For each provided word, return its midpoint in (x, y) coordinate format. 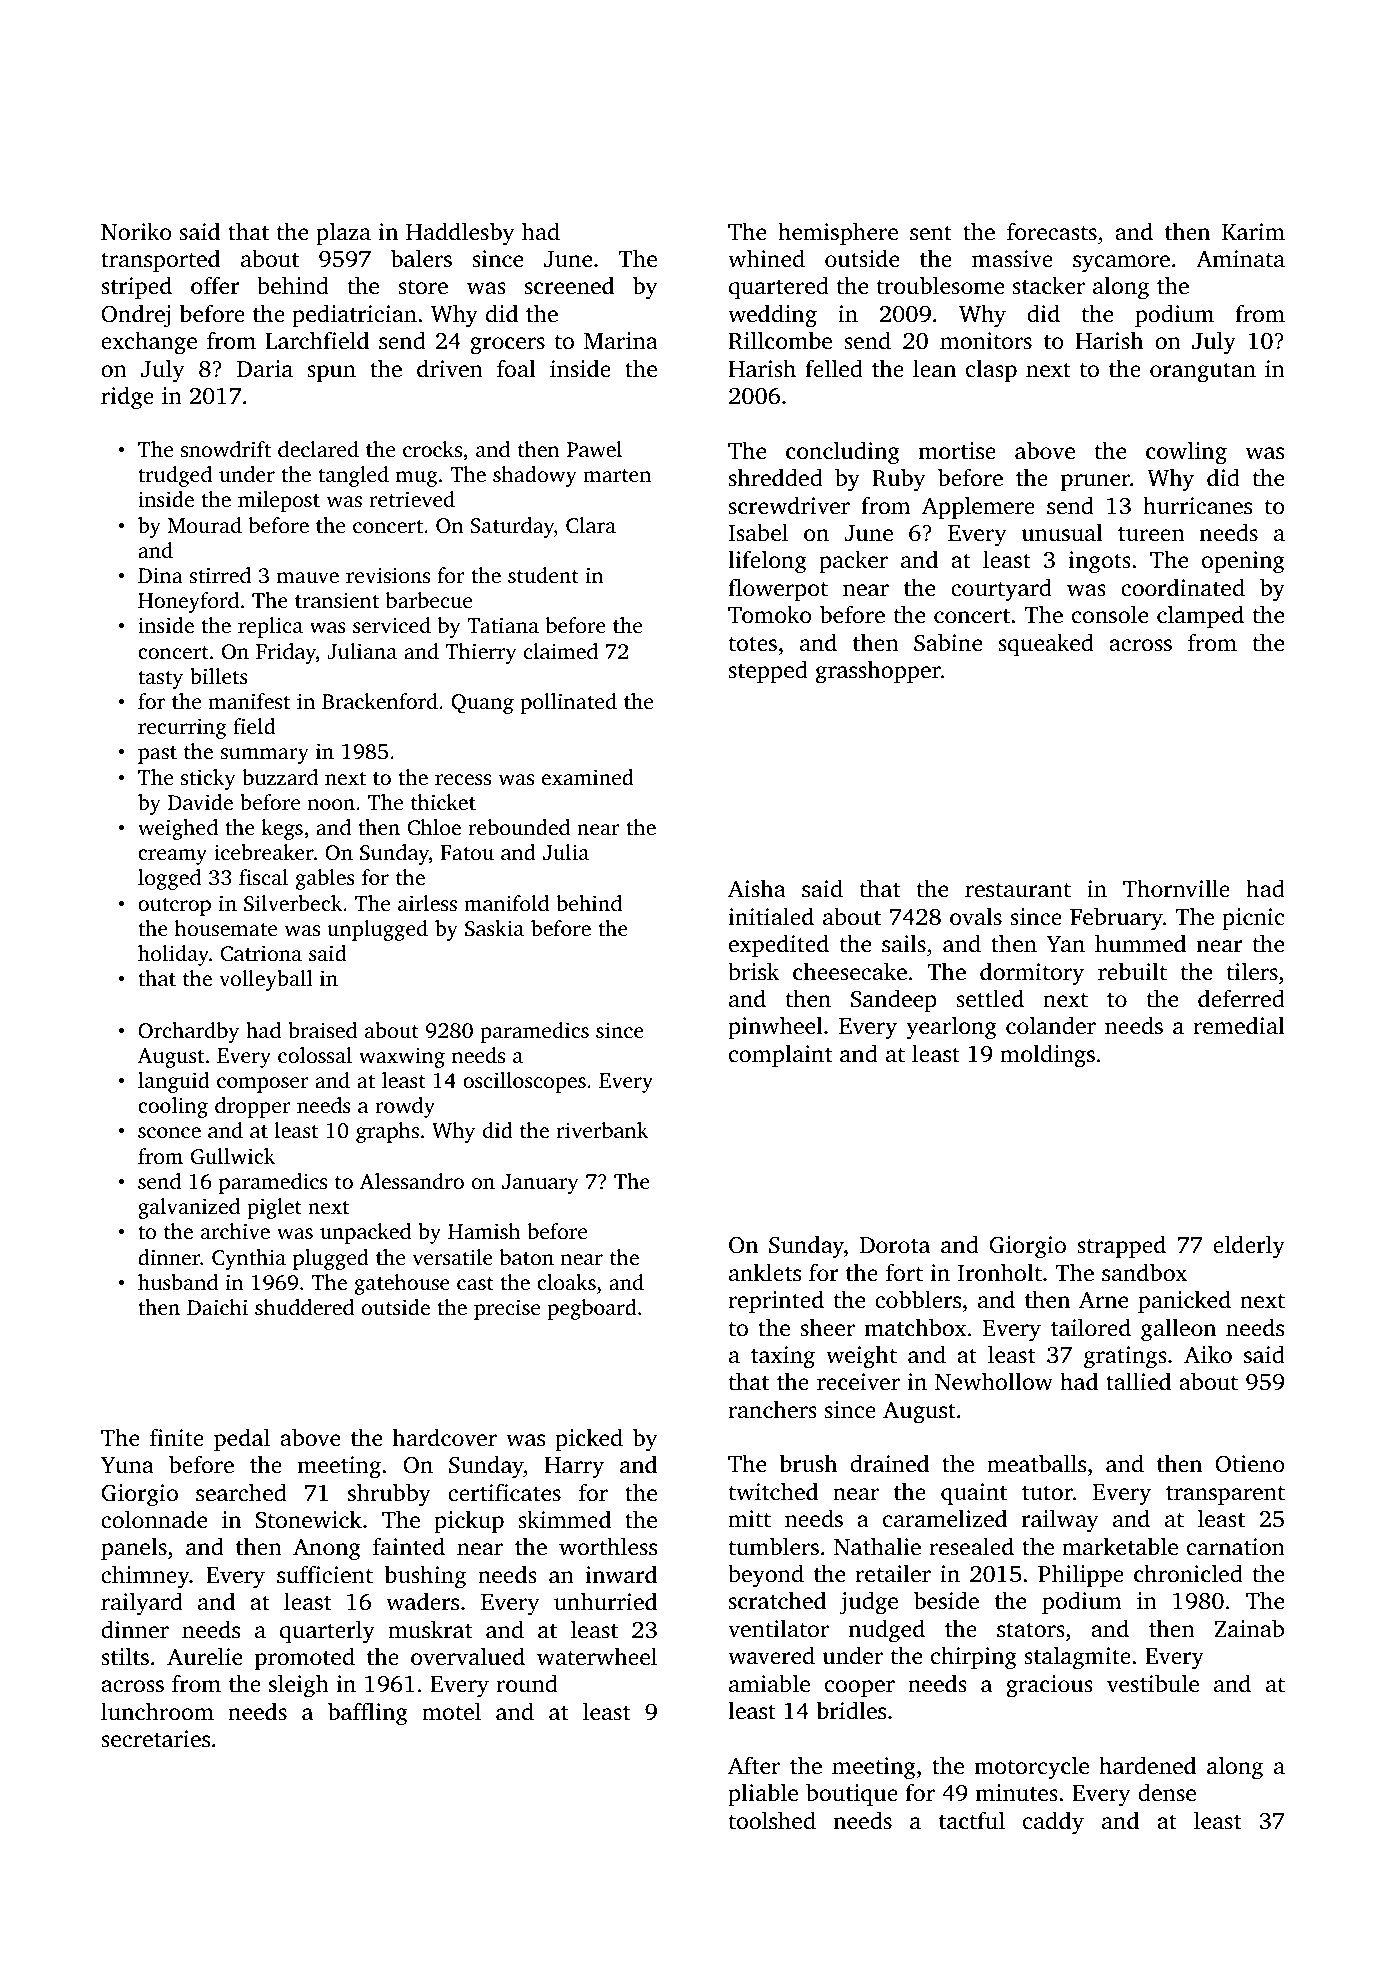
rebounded (519, 827)
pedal (242, 1439)
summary (264, 756)
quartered (779, 287)
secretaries (155, 1739)
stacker (1048, 285)
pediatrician (354, 315)
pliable (763, 1794)
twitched (773, 1491)
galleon (1178, 1330)
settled (990, 998)
